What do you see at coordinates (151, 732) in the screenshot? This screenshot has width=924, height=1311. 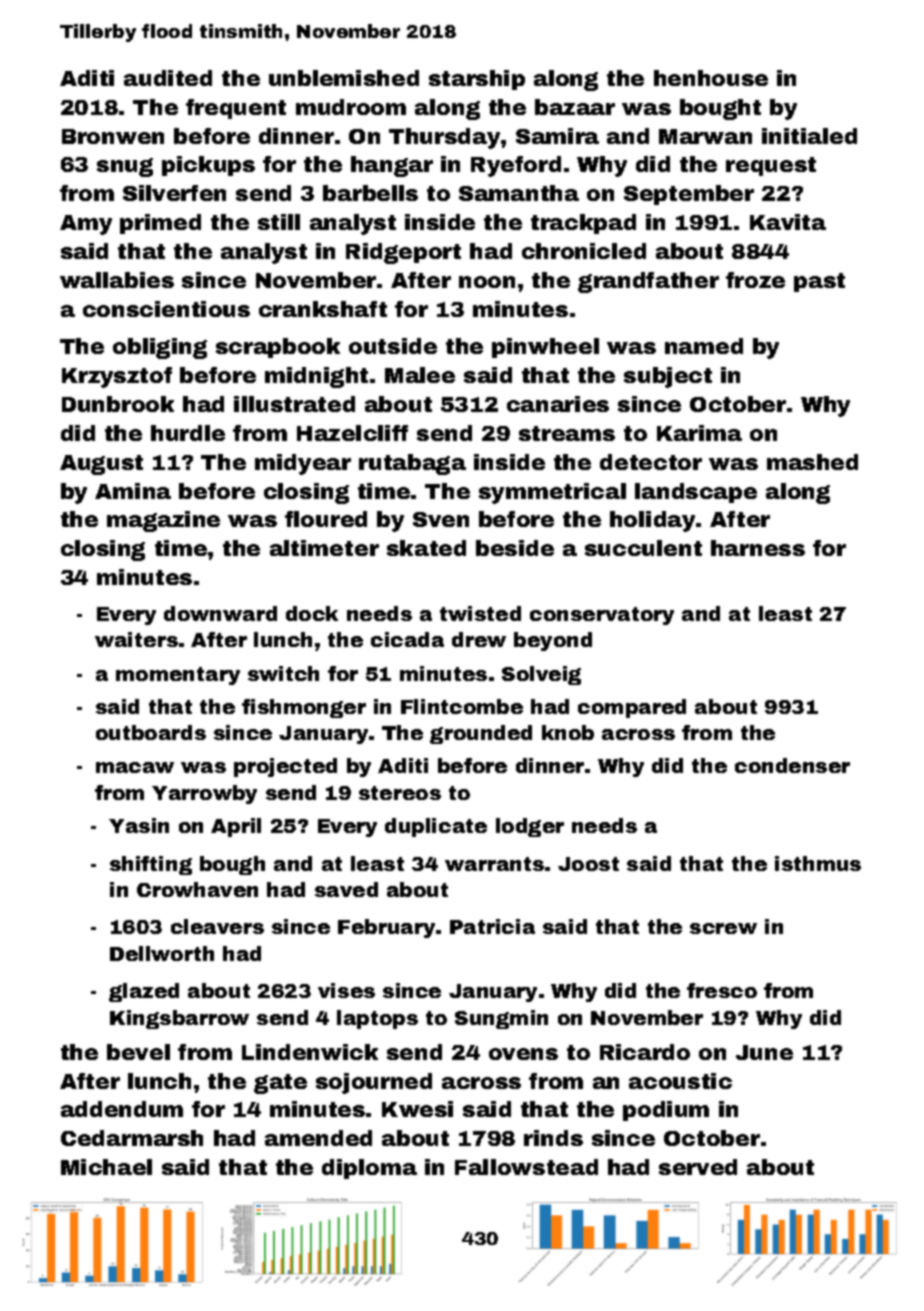 I see `outboards` at bounding box center [151, 732].
